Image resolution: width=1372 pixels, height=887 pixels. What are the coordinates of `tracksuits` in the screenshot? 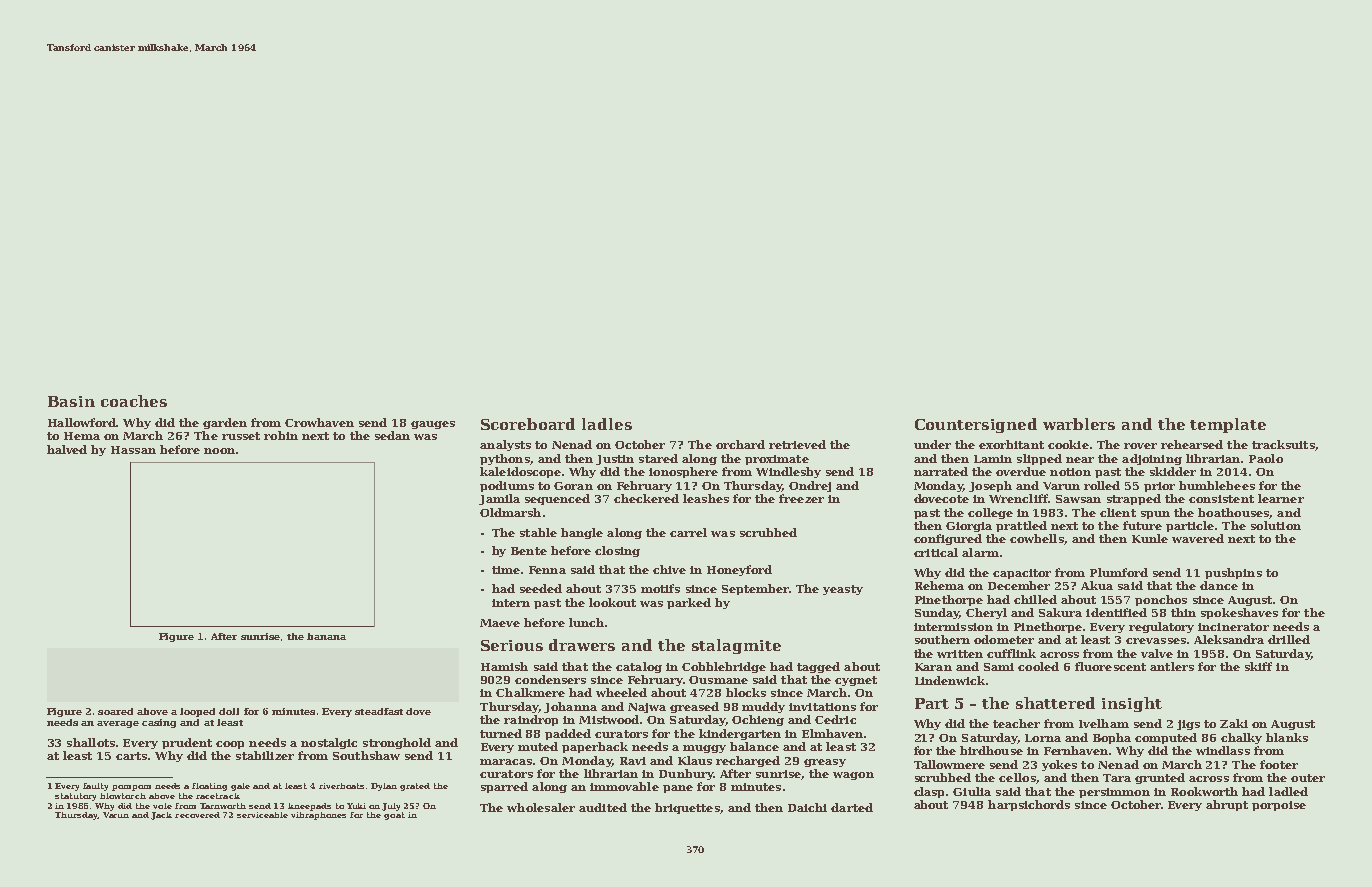 It's located at (1283, 444).
